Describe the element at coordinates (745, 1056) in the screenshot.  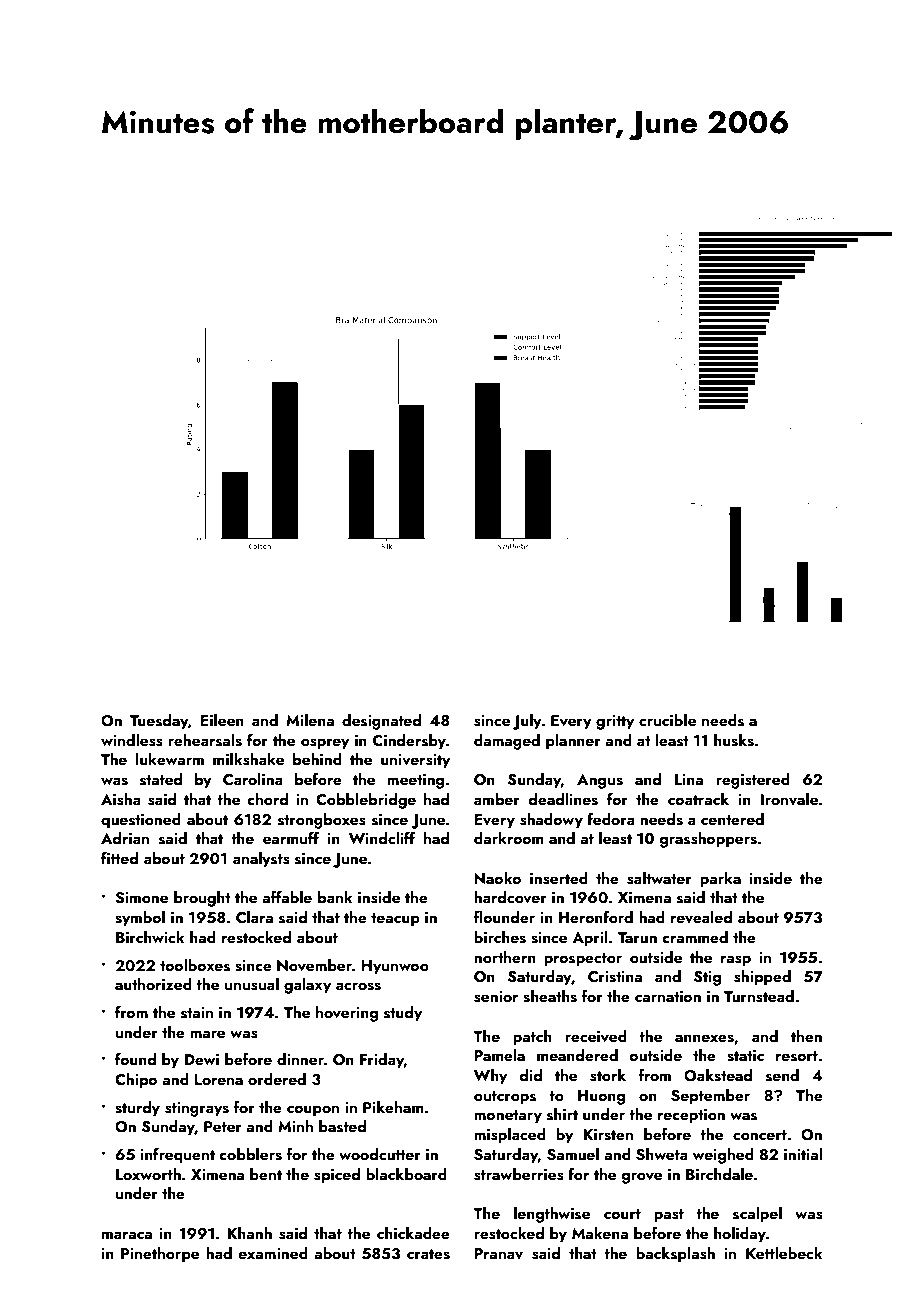
I see `static` at that location.
